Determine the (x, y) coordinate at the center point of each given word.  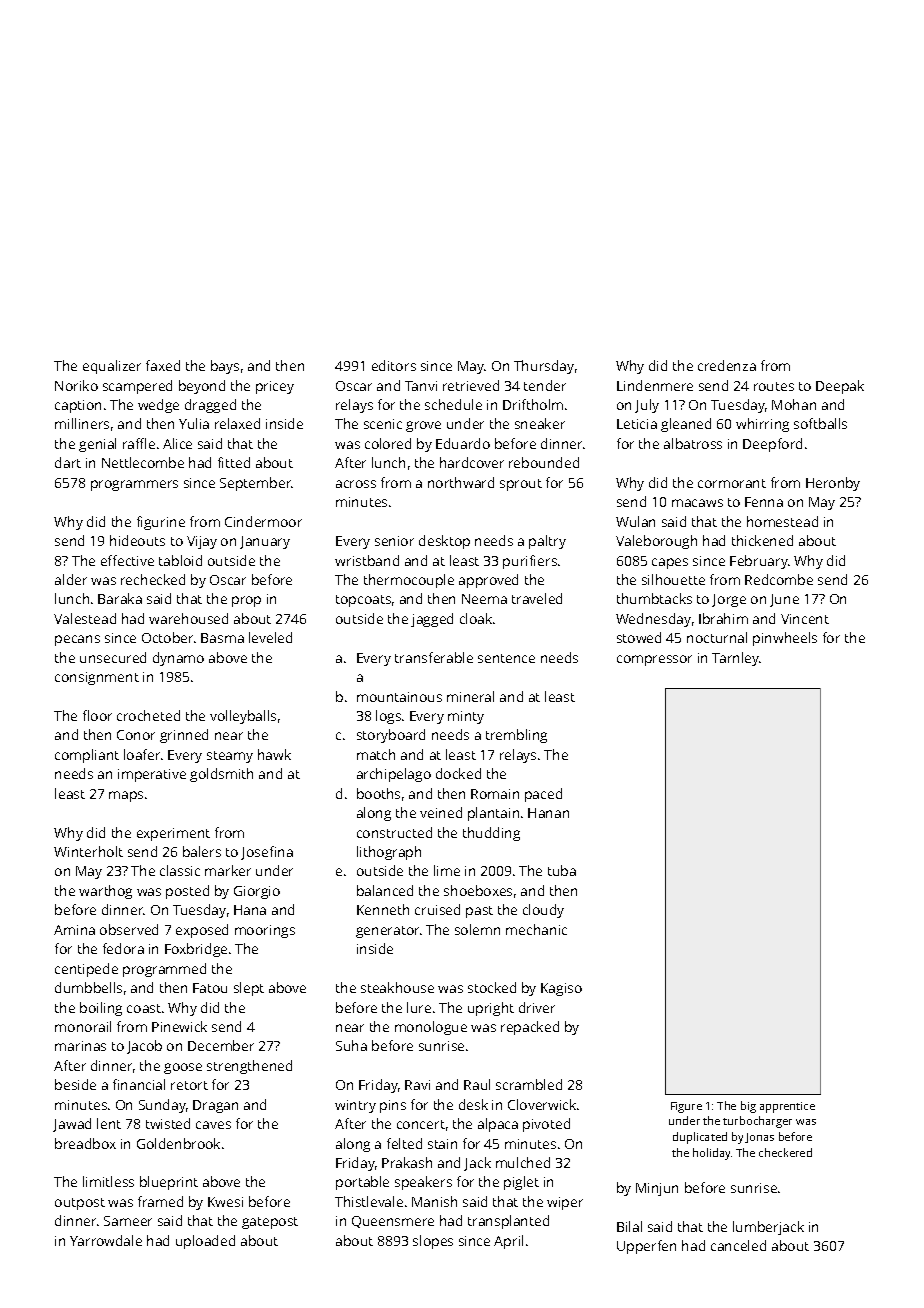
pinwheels (785, 639)
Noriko (76, 385)
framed (160, 1201)
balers (202, 851)
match (376, 754)
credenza (727, 365)
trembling (516, 736)
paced (543, 795)
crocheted (148, 715)
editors (394, 365)
